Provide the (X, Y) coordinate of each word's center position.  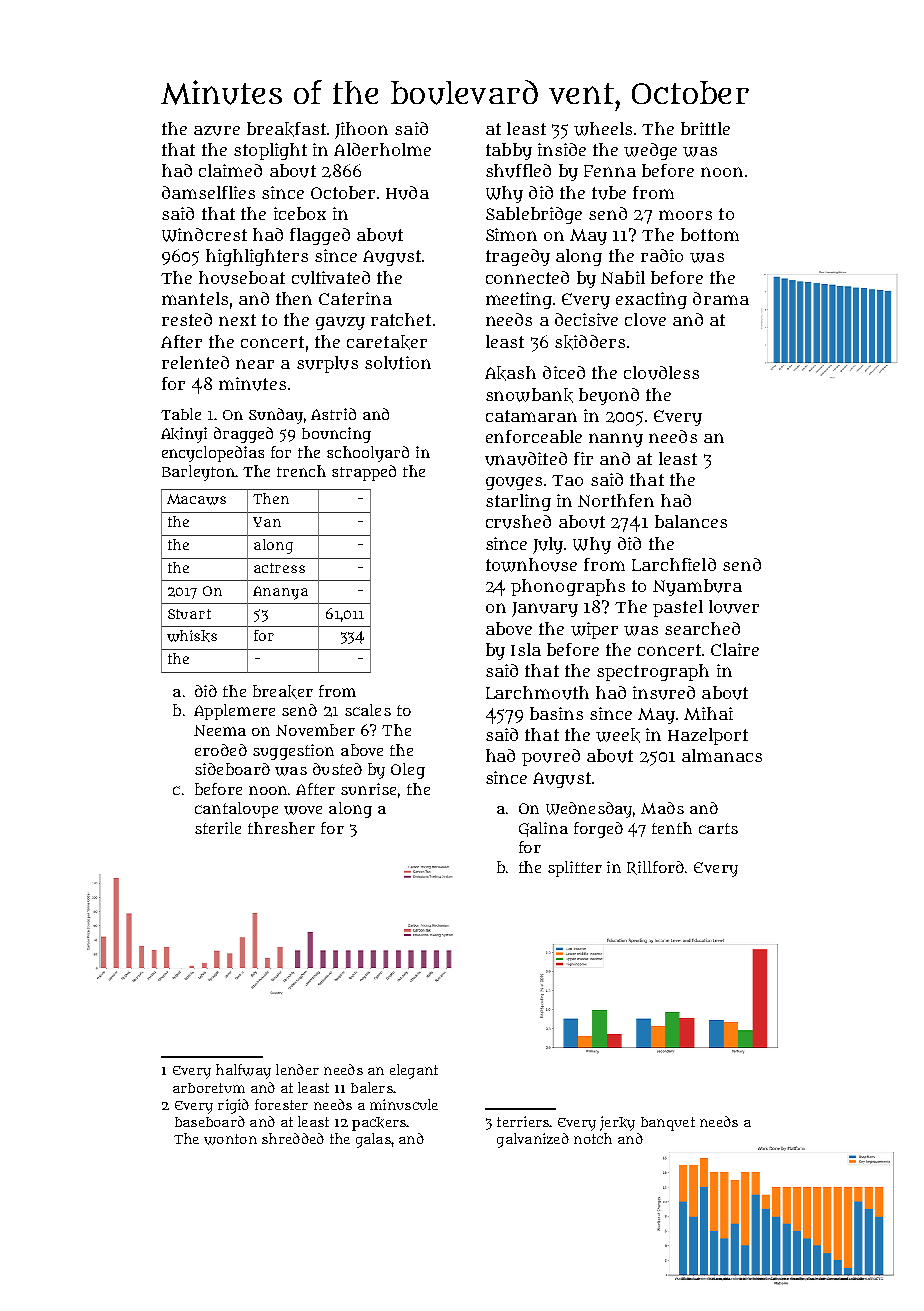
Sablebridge (534, 215)
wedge (650, 151)
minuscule (404, 1104)
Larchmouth (537, 693)
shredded (293, 1138)
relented (195, 362)
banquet (668, 1124)
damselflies (208, 192)
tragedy (518, 257)
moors (685, 215)
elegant (414, 1071)
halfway (243, 1071)
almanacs (722, 755)
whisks (192, 636)
